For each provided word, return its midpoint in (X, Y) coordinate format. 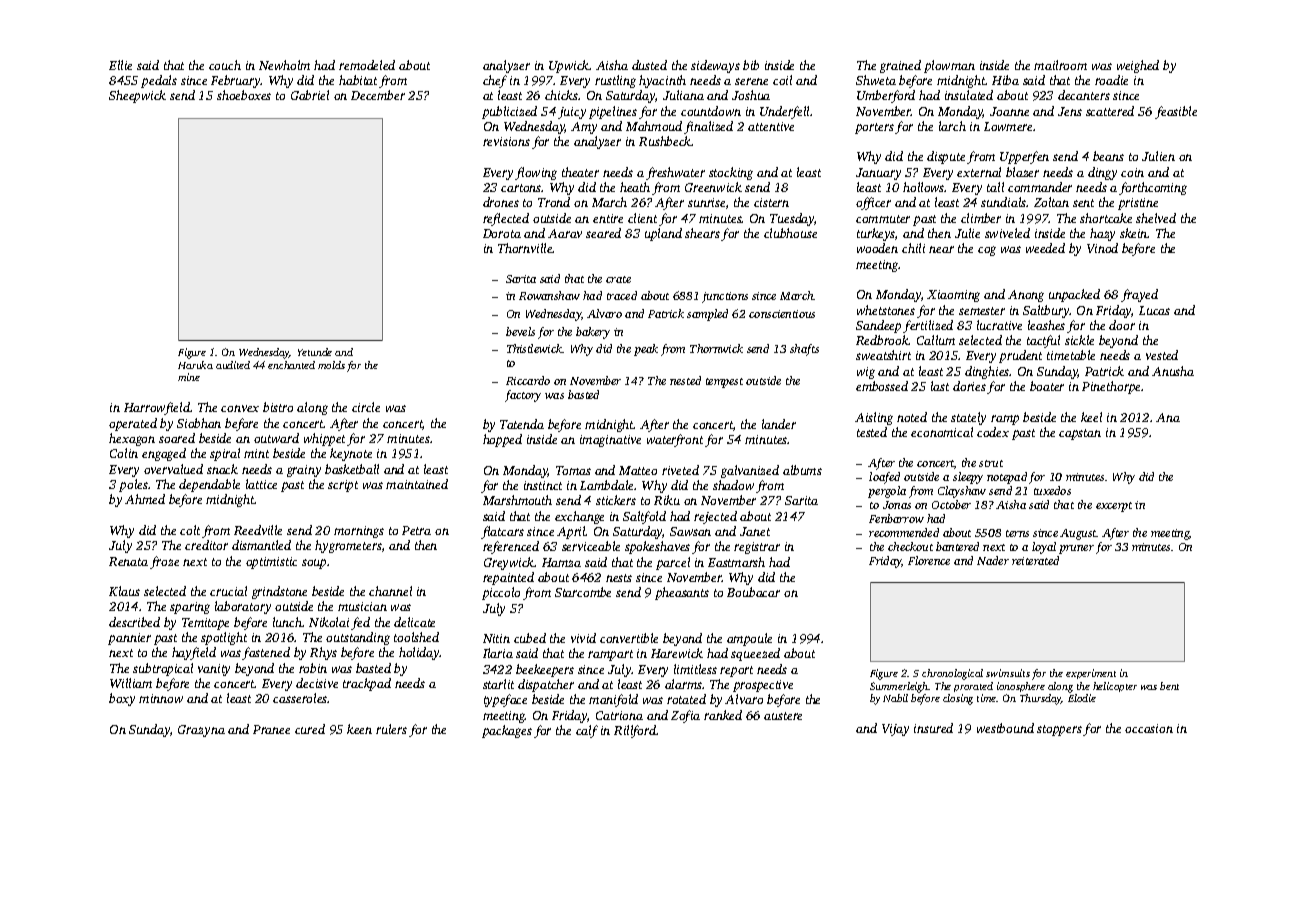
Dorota (502, 233)
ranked (723, 715)
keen (359, 729)
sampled (707, 315)
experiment (1091, 674)
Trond (554, 202)
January (878, 174)
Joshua (751, 95)
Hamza (561, 562)
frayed (1139, 295)
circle (366, 407)
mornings (359, 532)
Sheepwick (137, 96)
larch (952, 126)
